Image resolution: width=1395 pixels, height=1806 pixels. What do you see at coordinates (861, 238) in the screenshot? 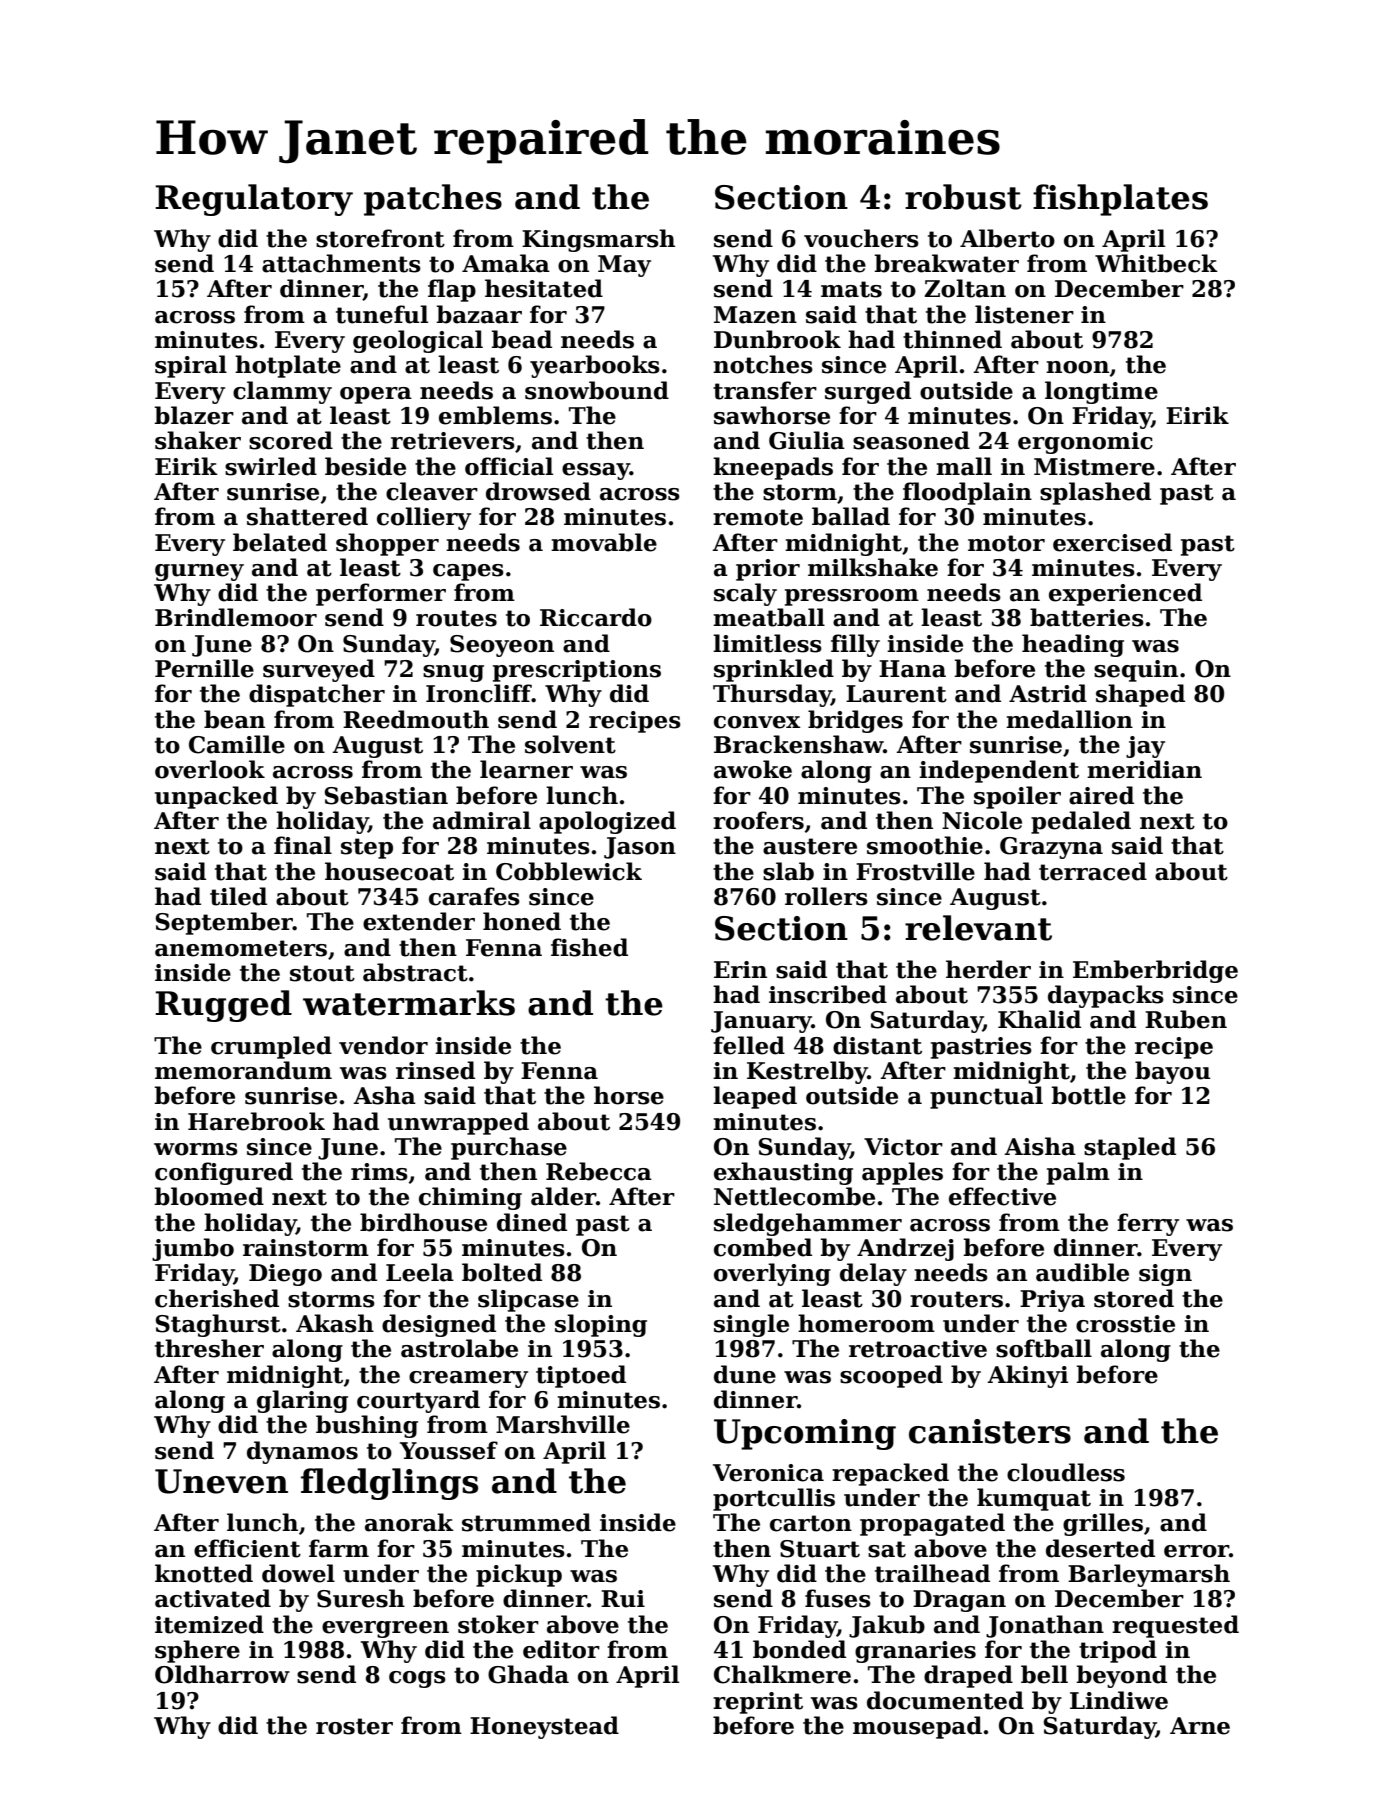
I see `vouchers` at bounding box center [861, 238].
